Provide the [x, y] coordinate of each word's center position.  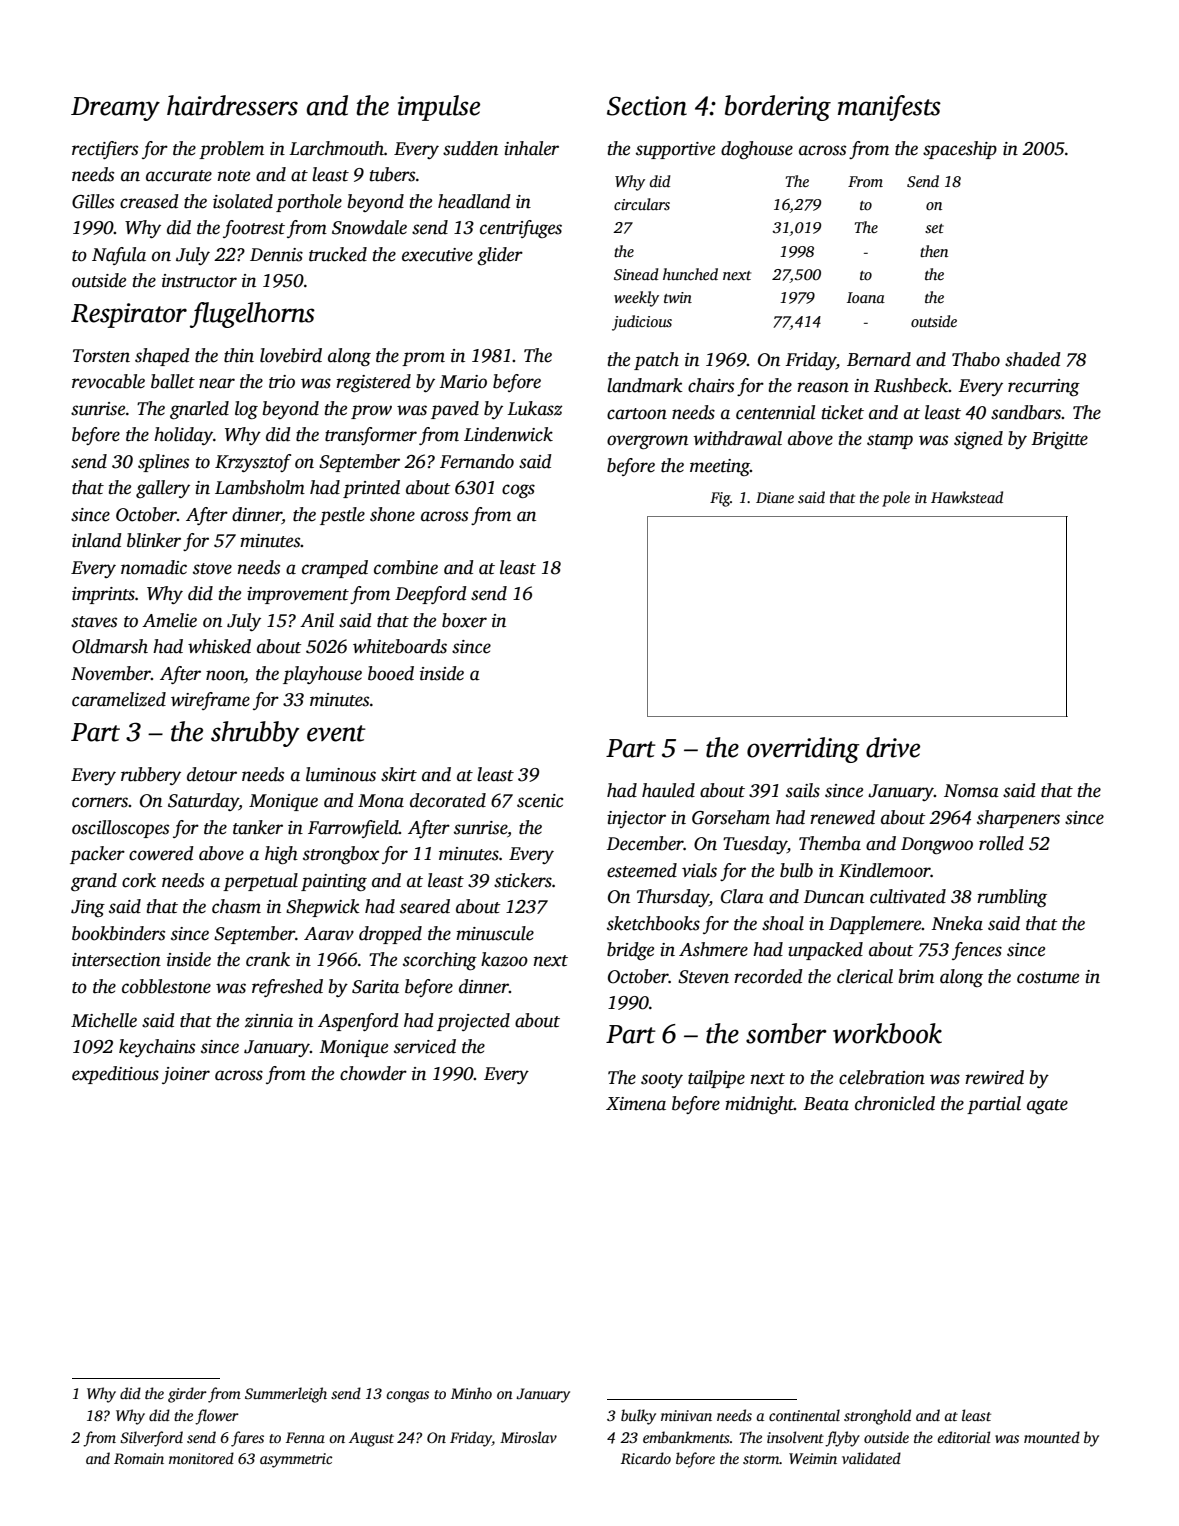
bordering [778, 108]
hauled [668, 790]
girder [187, 1395]
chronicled [895, 1103]
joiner [186, 1075]
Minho [471, 1393]
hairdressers [232, 105]
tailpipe [716, 1079]
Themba [830, 843]
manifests [889, 108]
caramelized [119, 699]
